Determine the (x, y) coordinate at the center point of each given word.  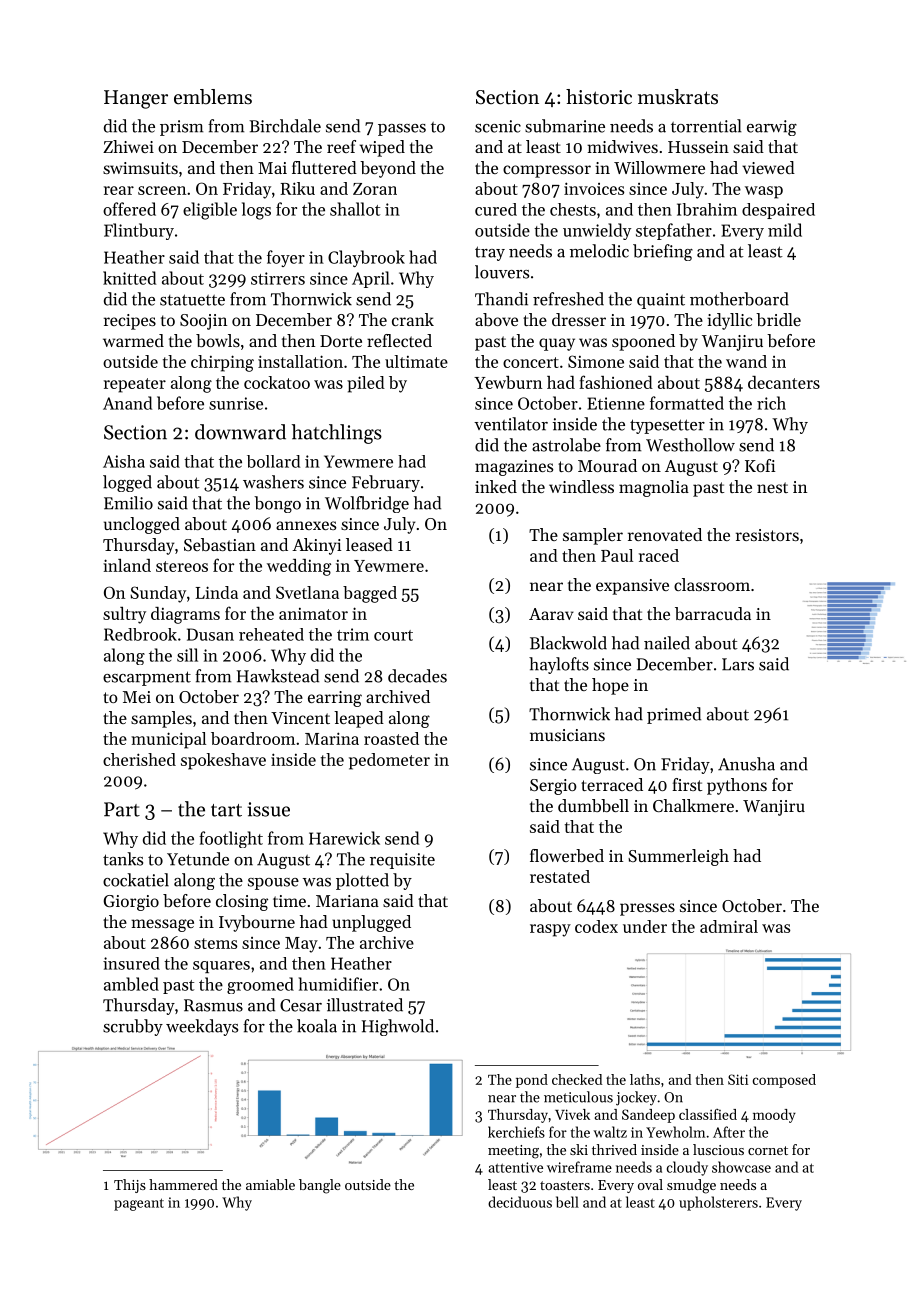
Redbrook (140, 634)
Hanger (136, 99)
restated (560, 876)
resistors (767, 535)
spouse (273, 884)
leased (369, 544)
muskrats (678, 97)
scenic (498, 126)
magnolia (654, 488)
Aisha (124, 461)
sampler (593, 536)
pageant (139, 1204)
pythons (737, 786)
